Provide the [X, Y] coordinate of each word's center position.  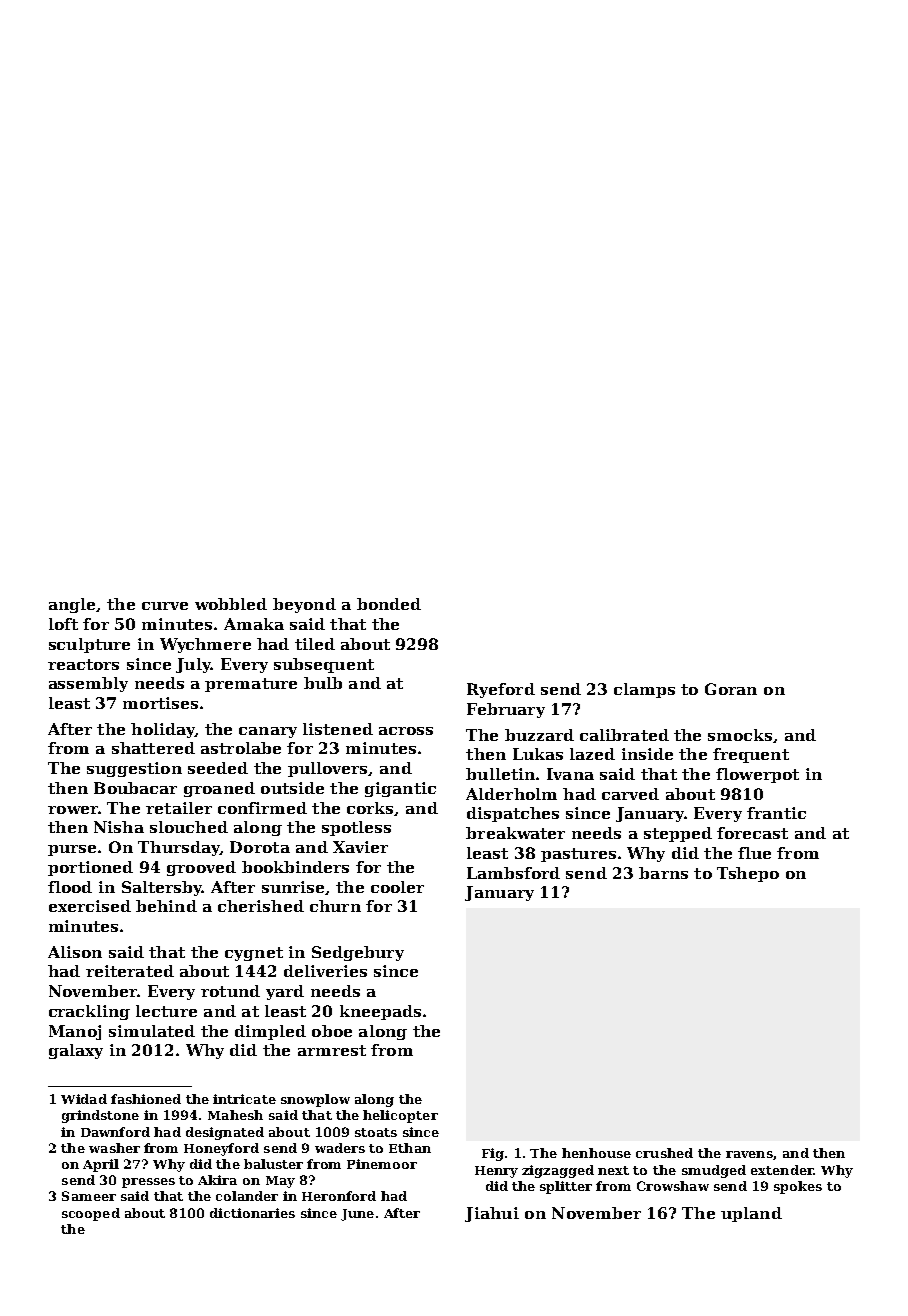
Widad [84, 1099]
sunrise [293, 887]
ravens [749, 1154]
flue [754, 853]
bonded [389, 604]
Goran [731, 689]
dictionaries [252, 1213]
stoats [376, 1132]
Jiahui [492, 1214]
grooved [201, 868]
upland [751, 1214]
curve [165, 606]
